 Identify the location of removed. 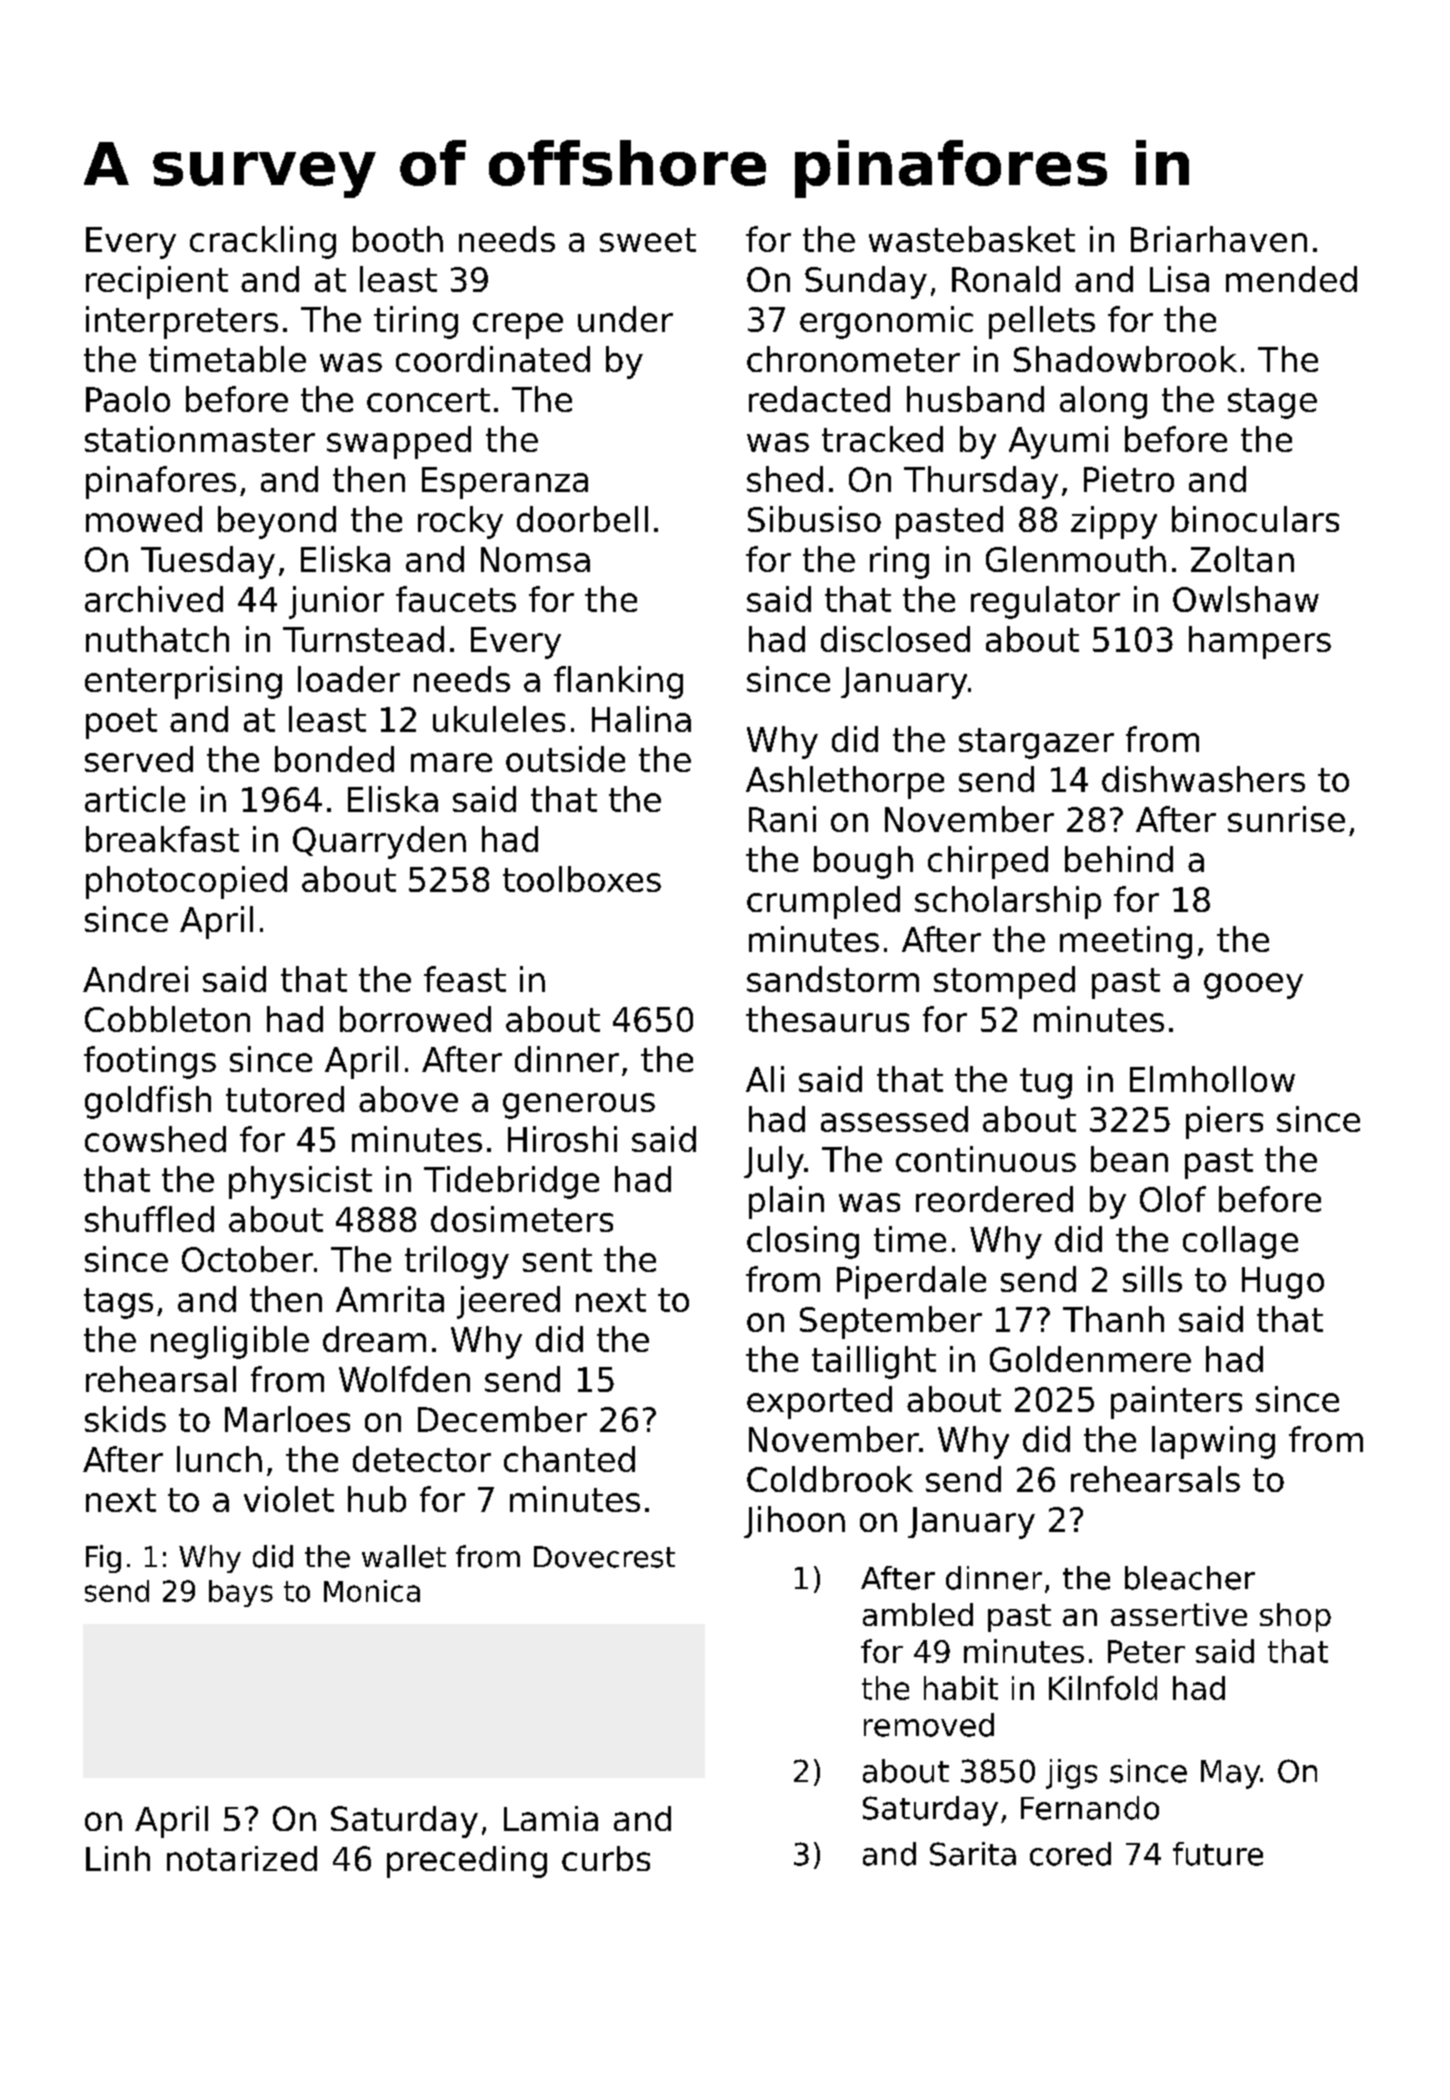
(929, 1725).
